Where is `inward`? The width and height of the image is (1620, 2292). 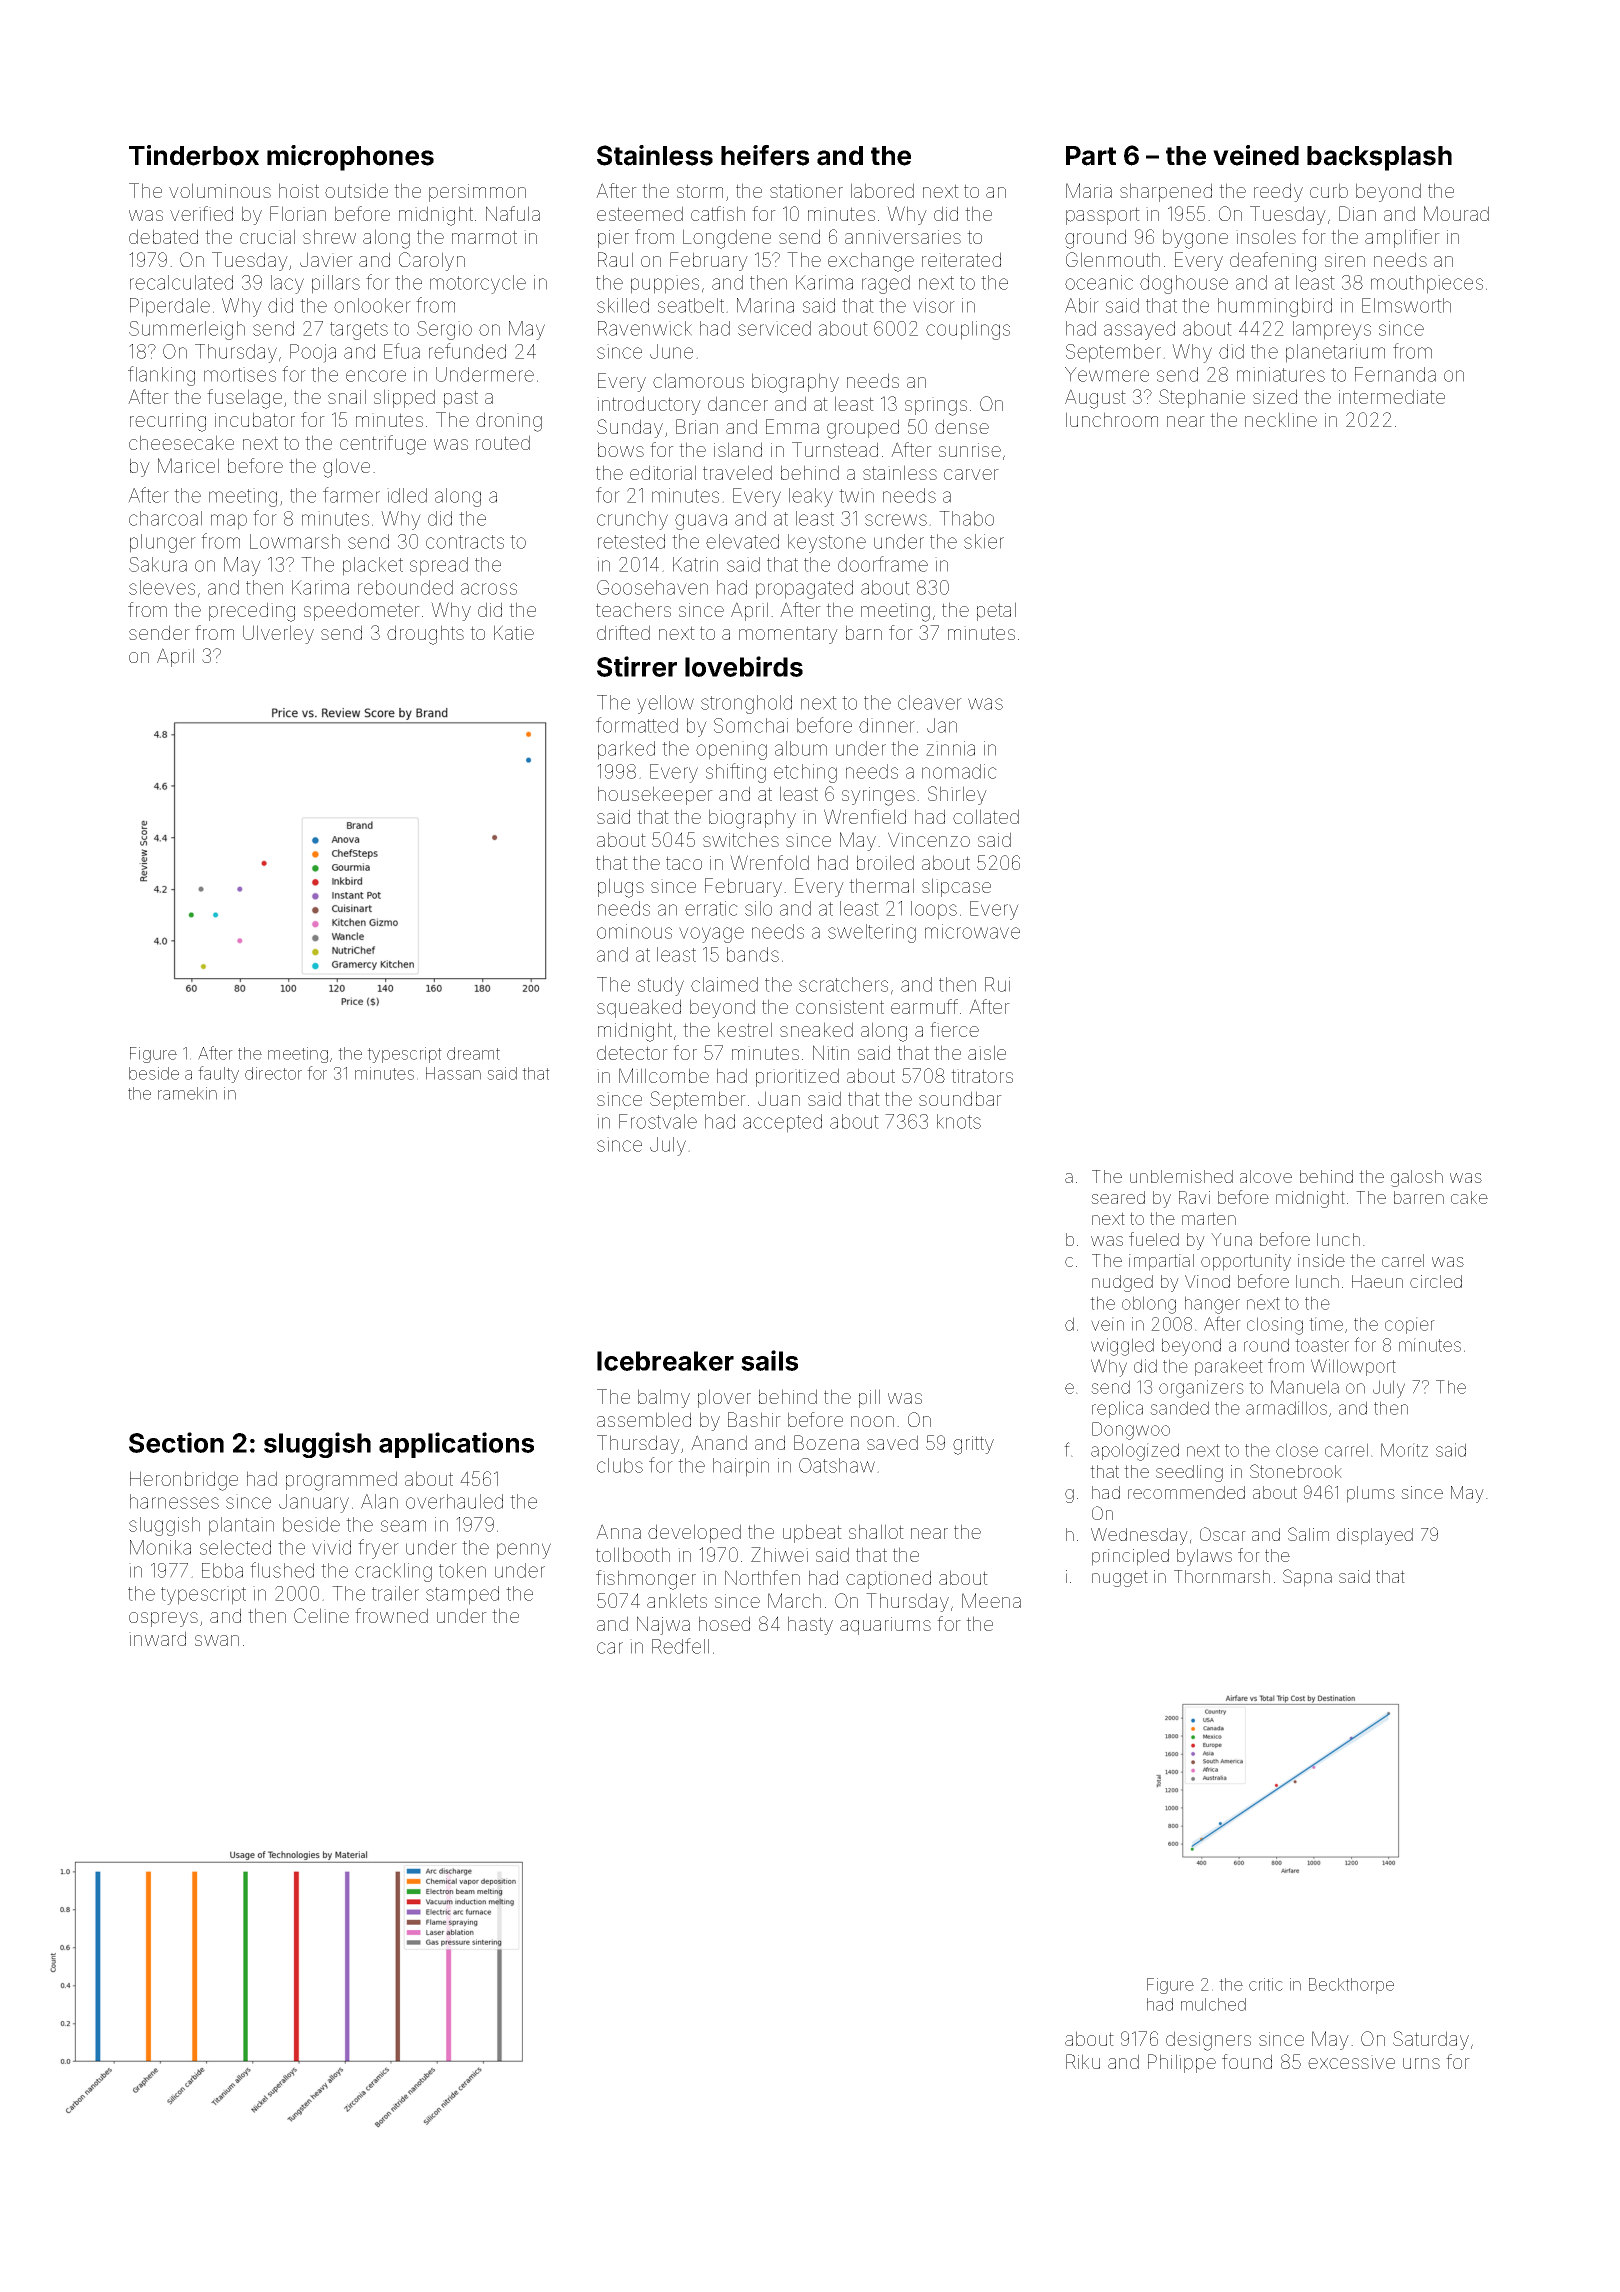
inward is located at coordinates (157, 1638).
